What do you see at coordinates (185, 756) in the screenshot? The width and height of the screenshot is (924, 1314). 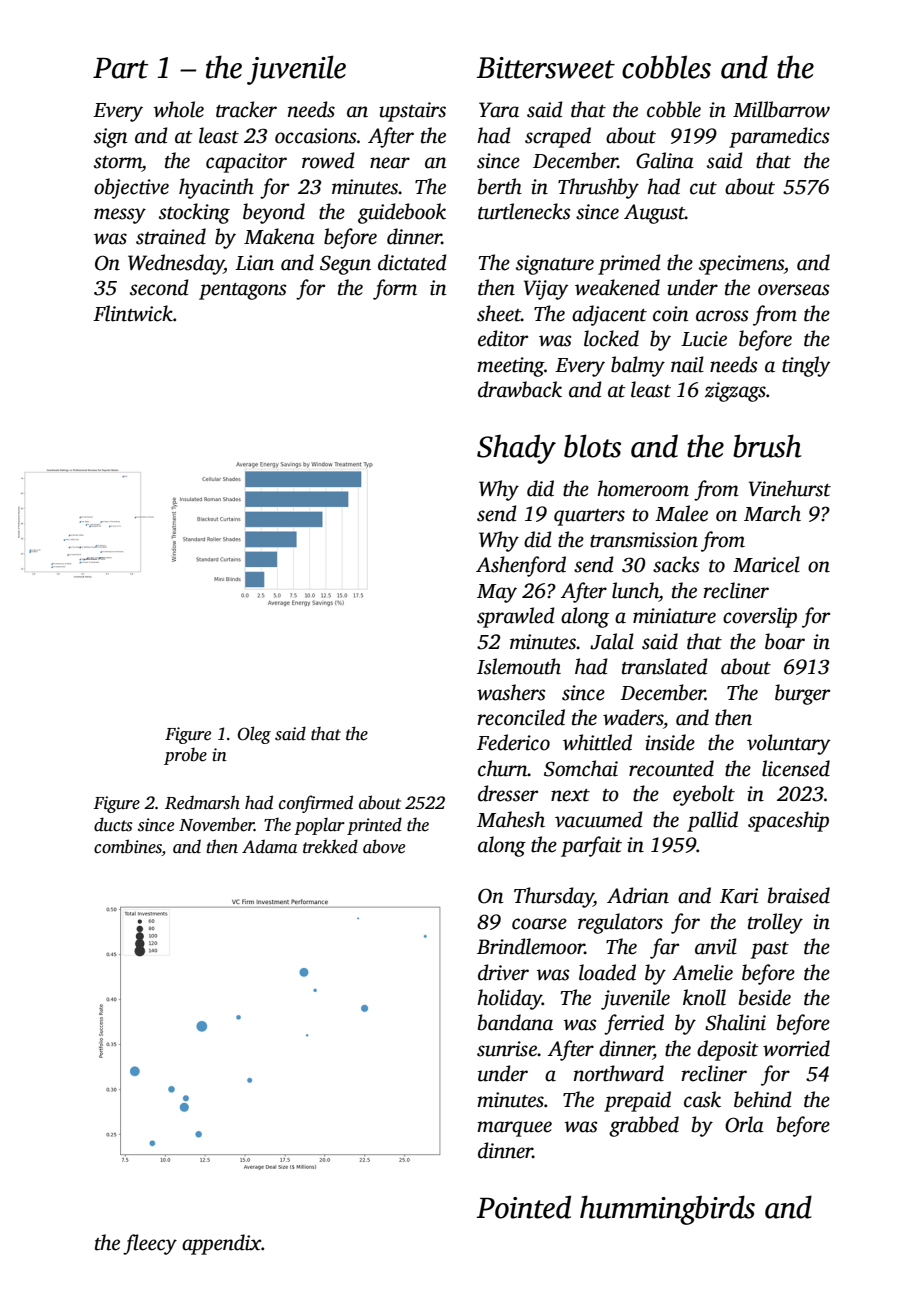 I see `probe` at bounding box center [185, 756].
